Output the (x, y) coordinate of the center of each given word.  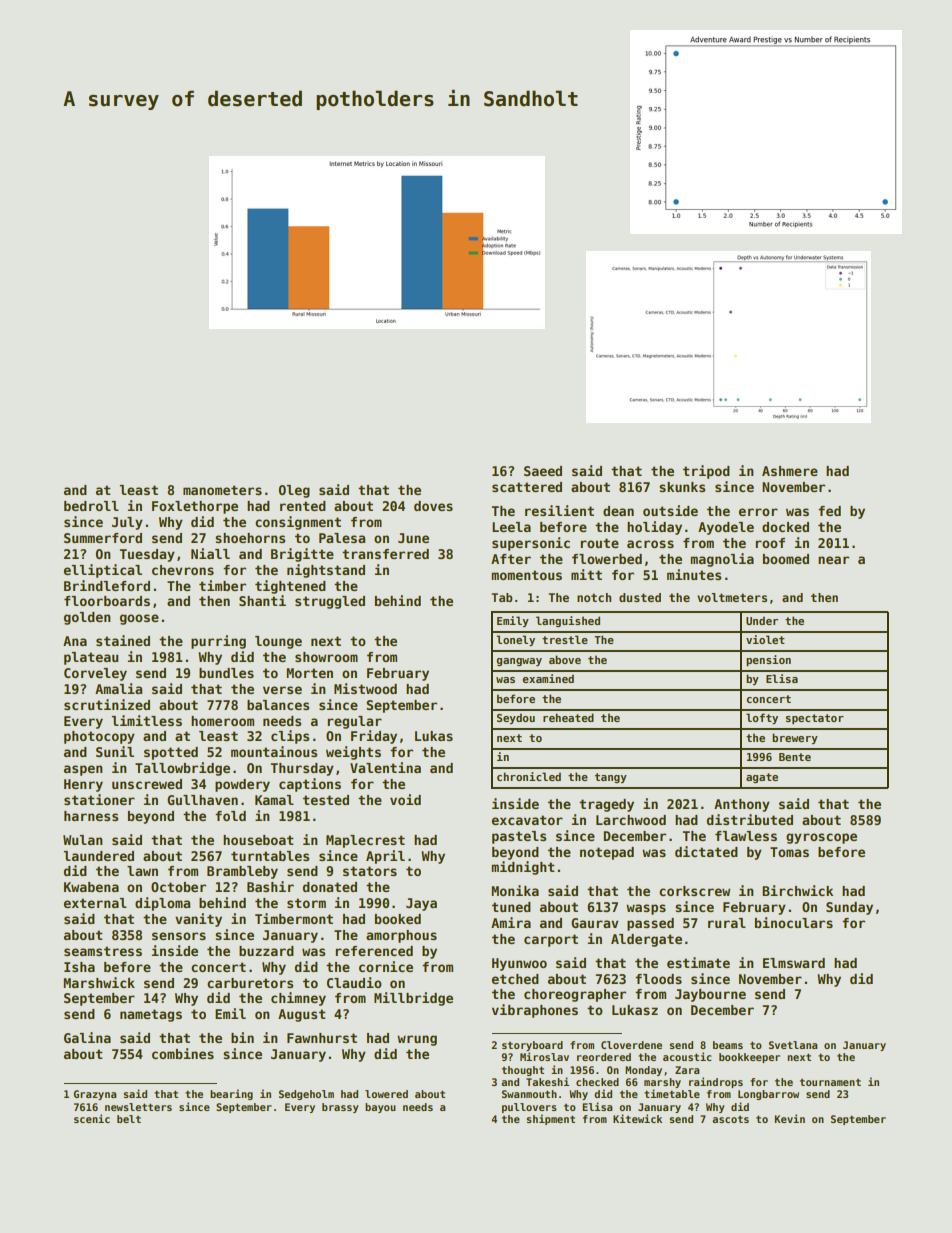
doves (433, 506)
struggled (330, 602)
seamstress (103, 951)
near (833, 560)
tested (326, 800)
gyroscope (821, 838)
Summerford (103, 538)
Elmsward (794, 963)
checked (597, 1082)
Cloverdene (631, 1045)
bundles (226, 673)
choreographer (575, 995)
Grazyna (95, 1095)
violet (765, 639)
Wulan (83, 840)
